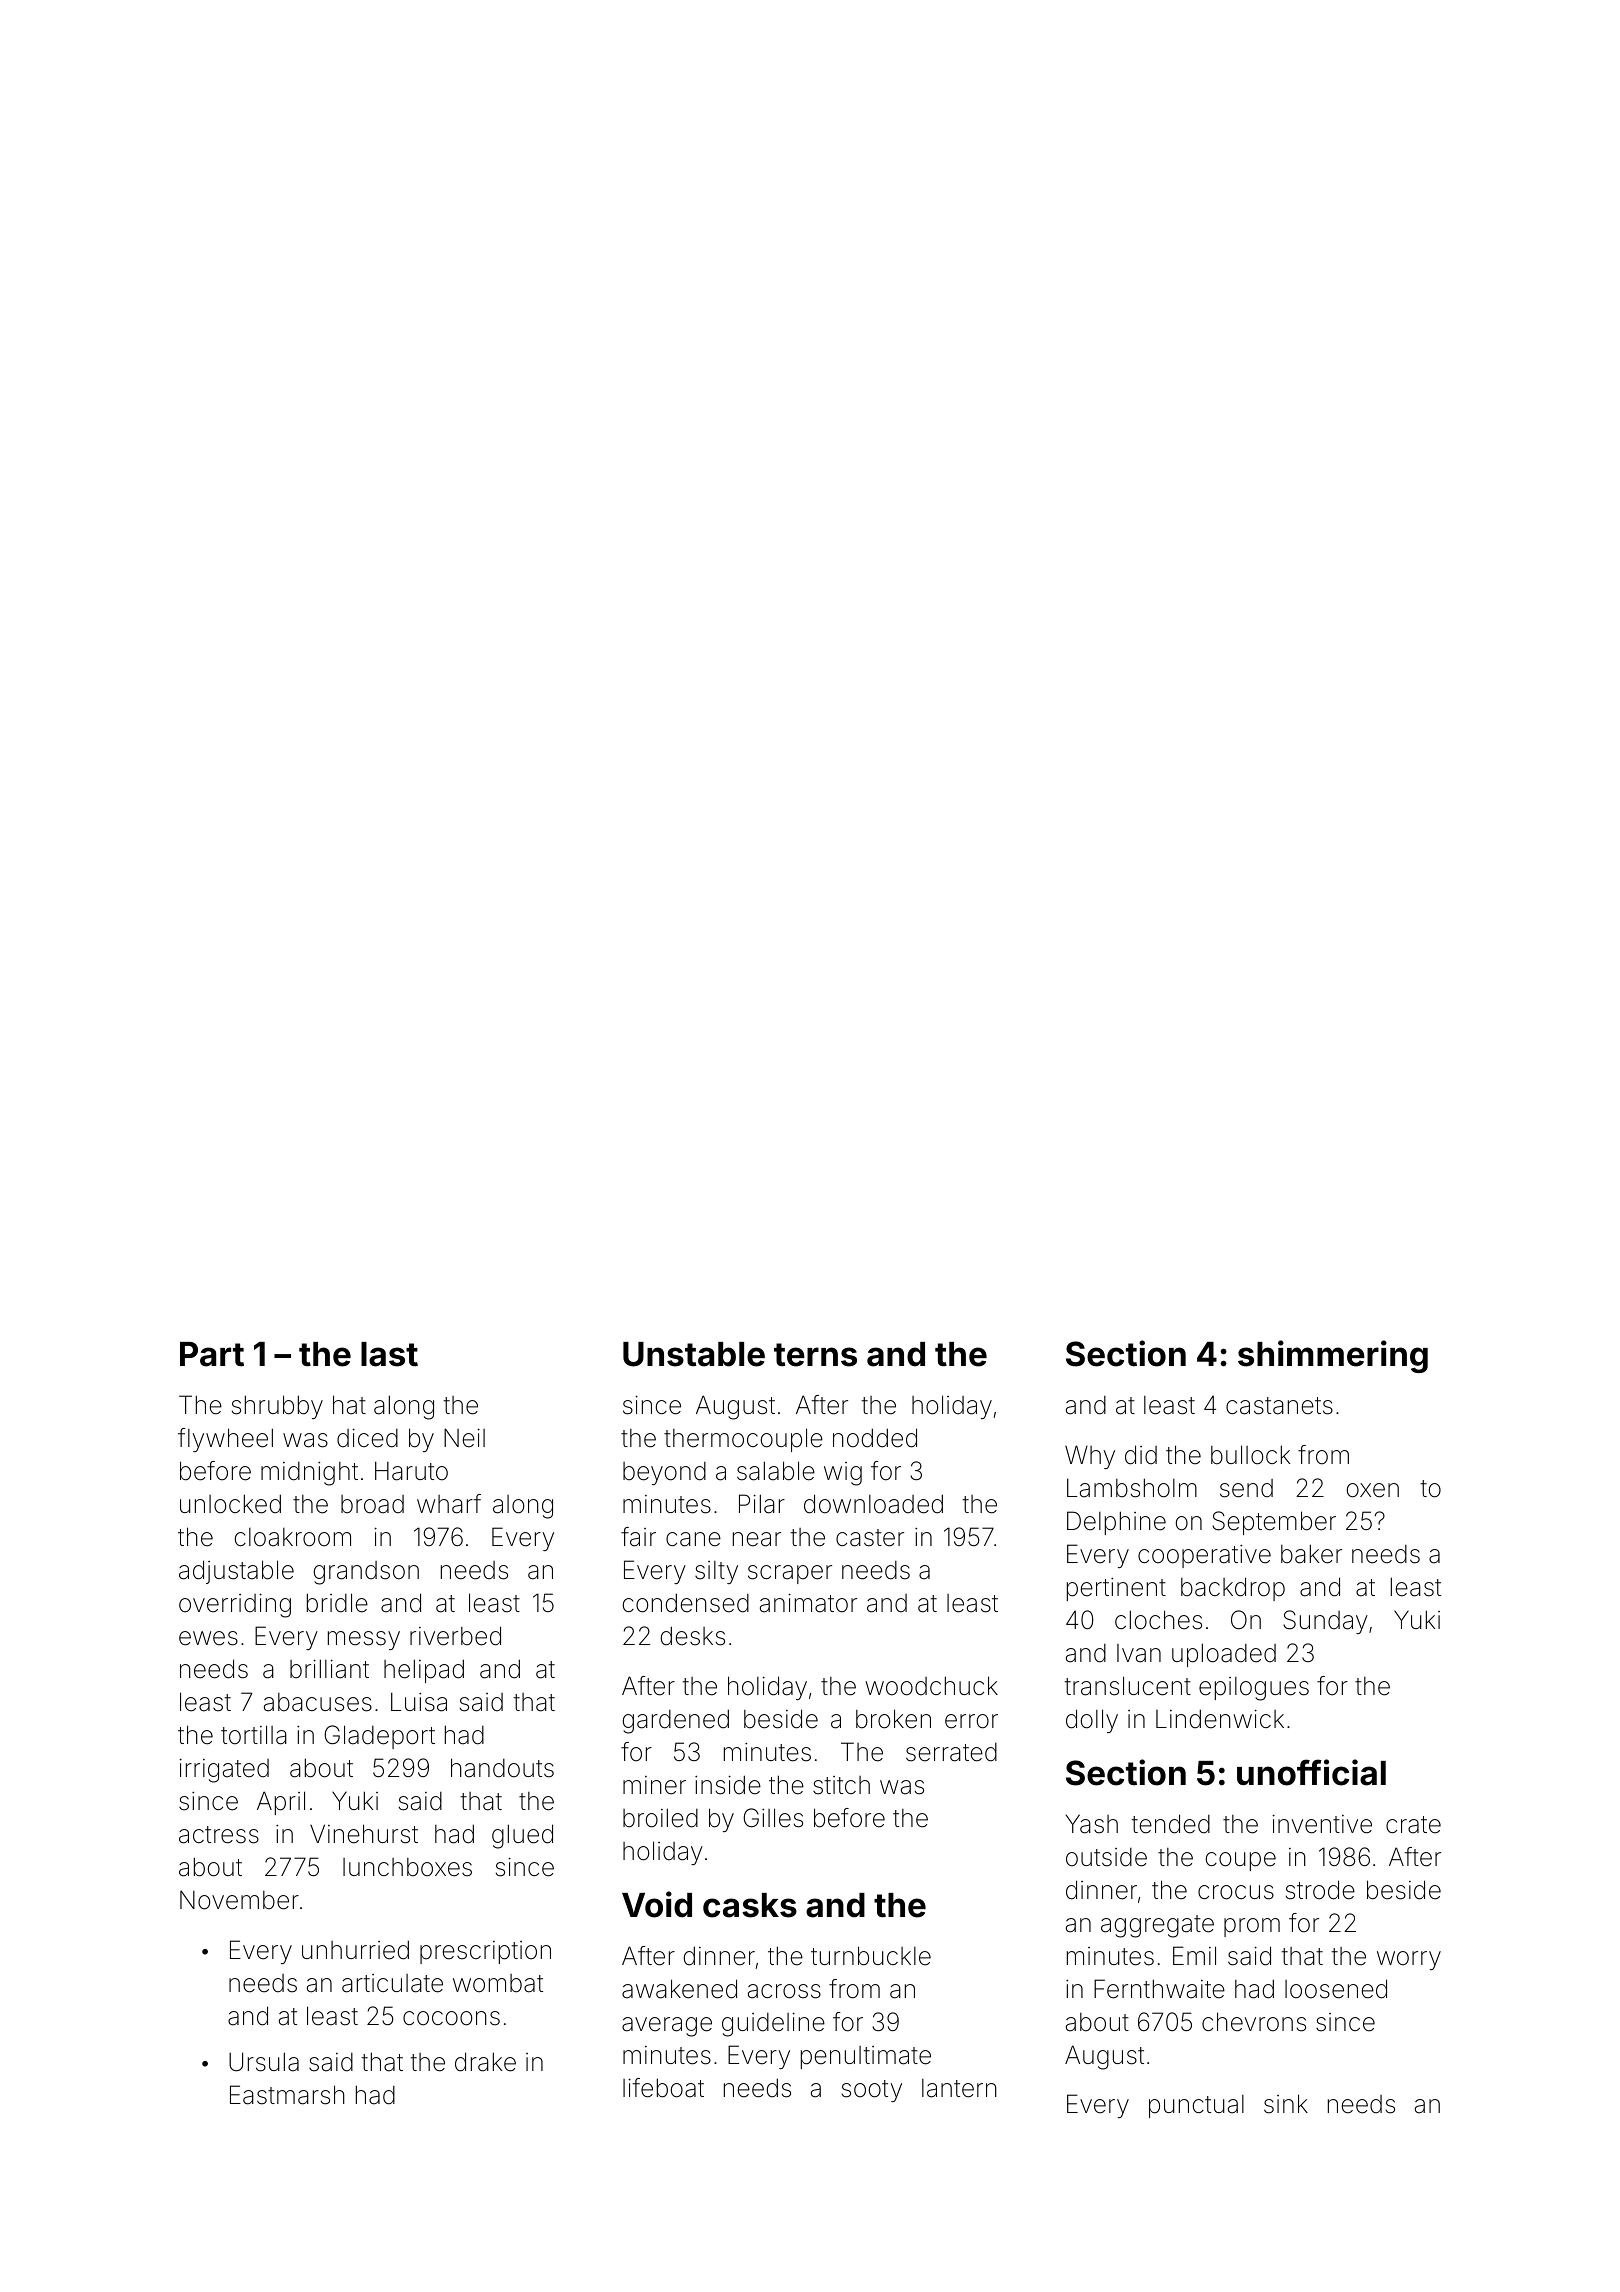 This screenshot has width=1620, height=2292. I want to click on Part, so click(212, 1354).
